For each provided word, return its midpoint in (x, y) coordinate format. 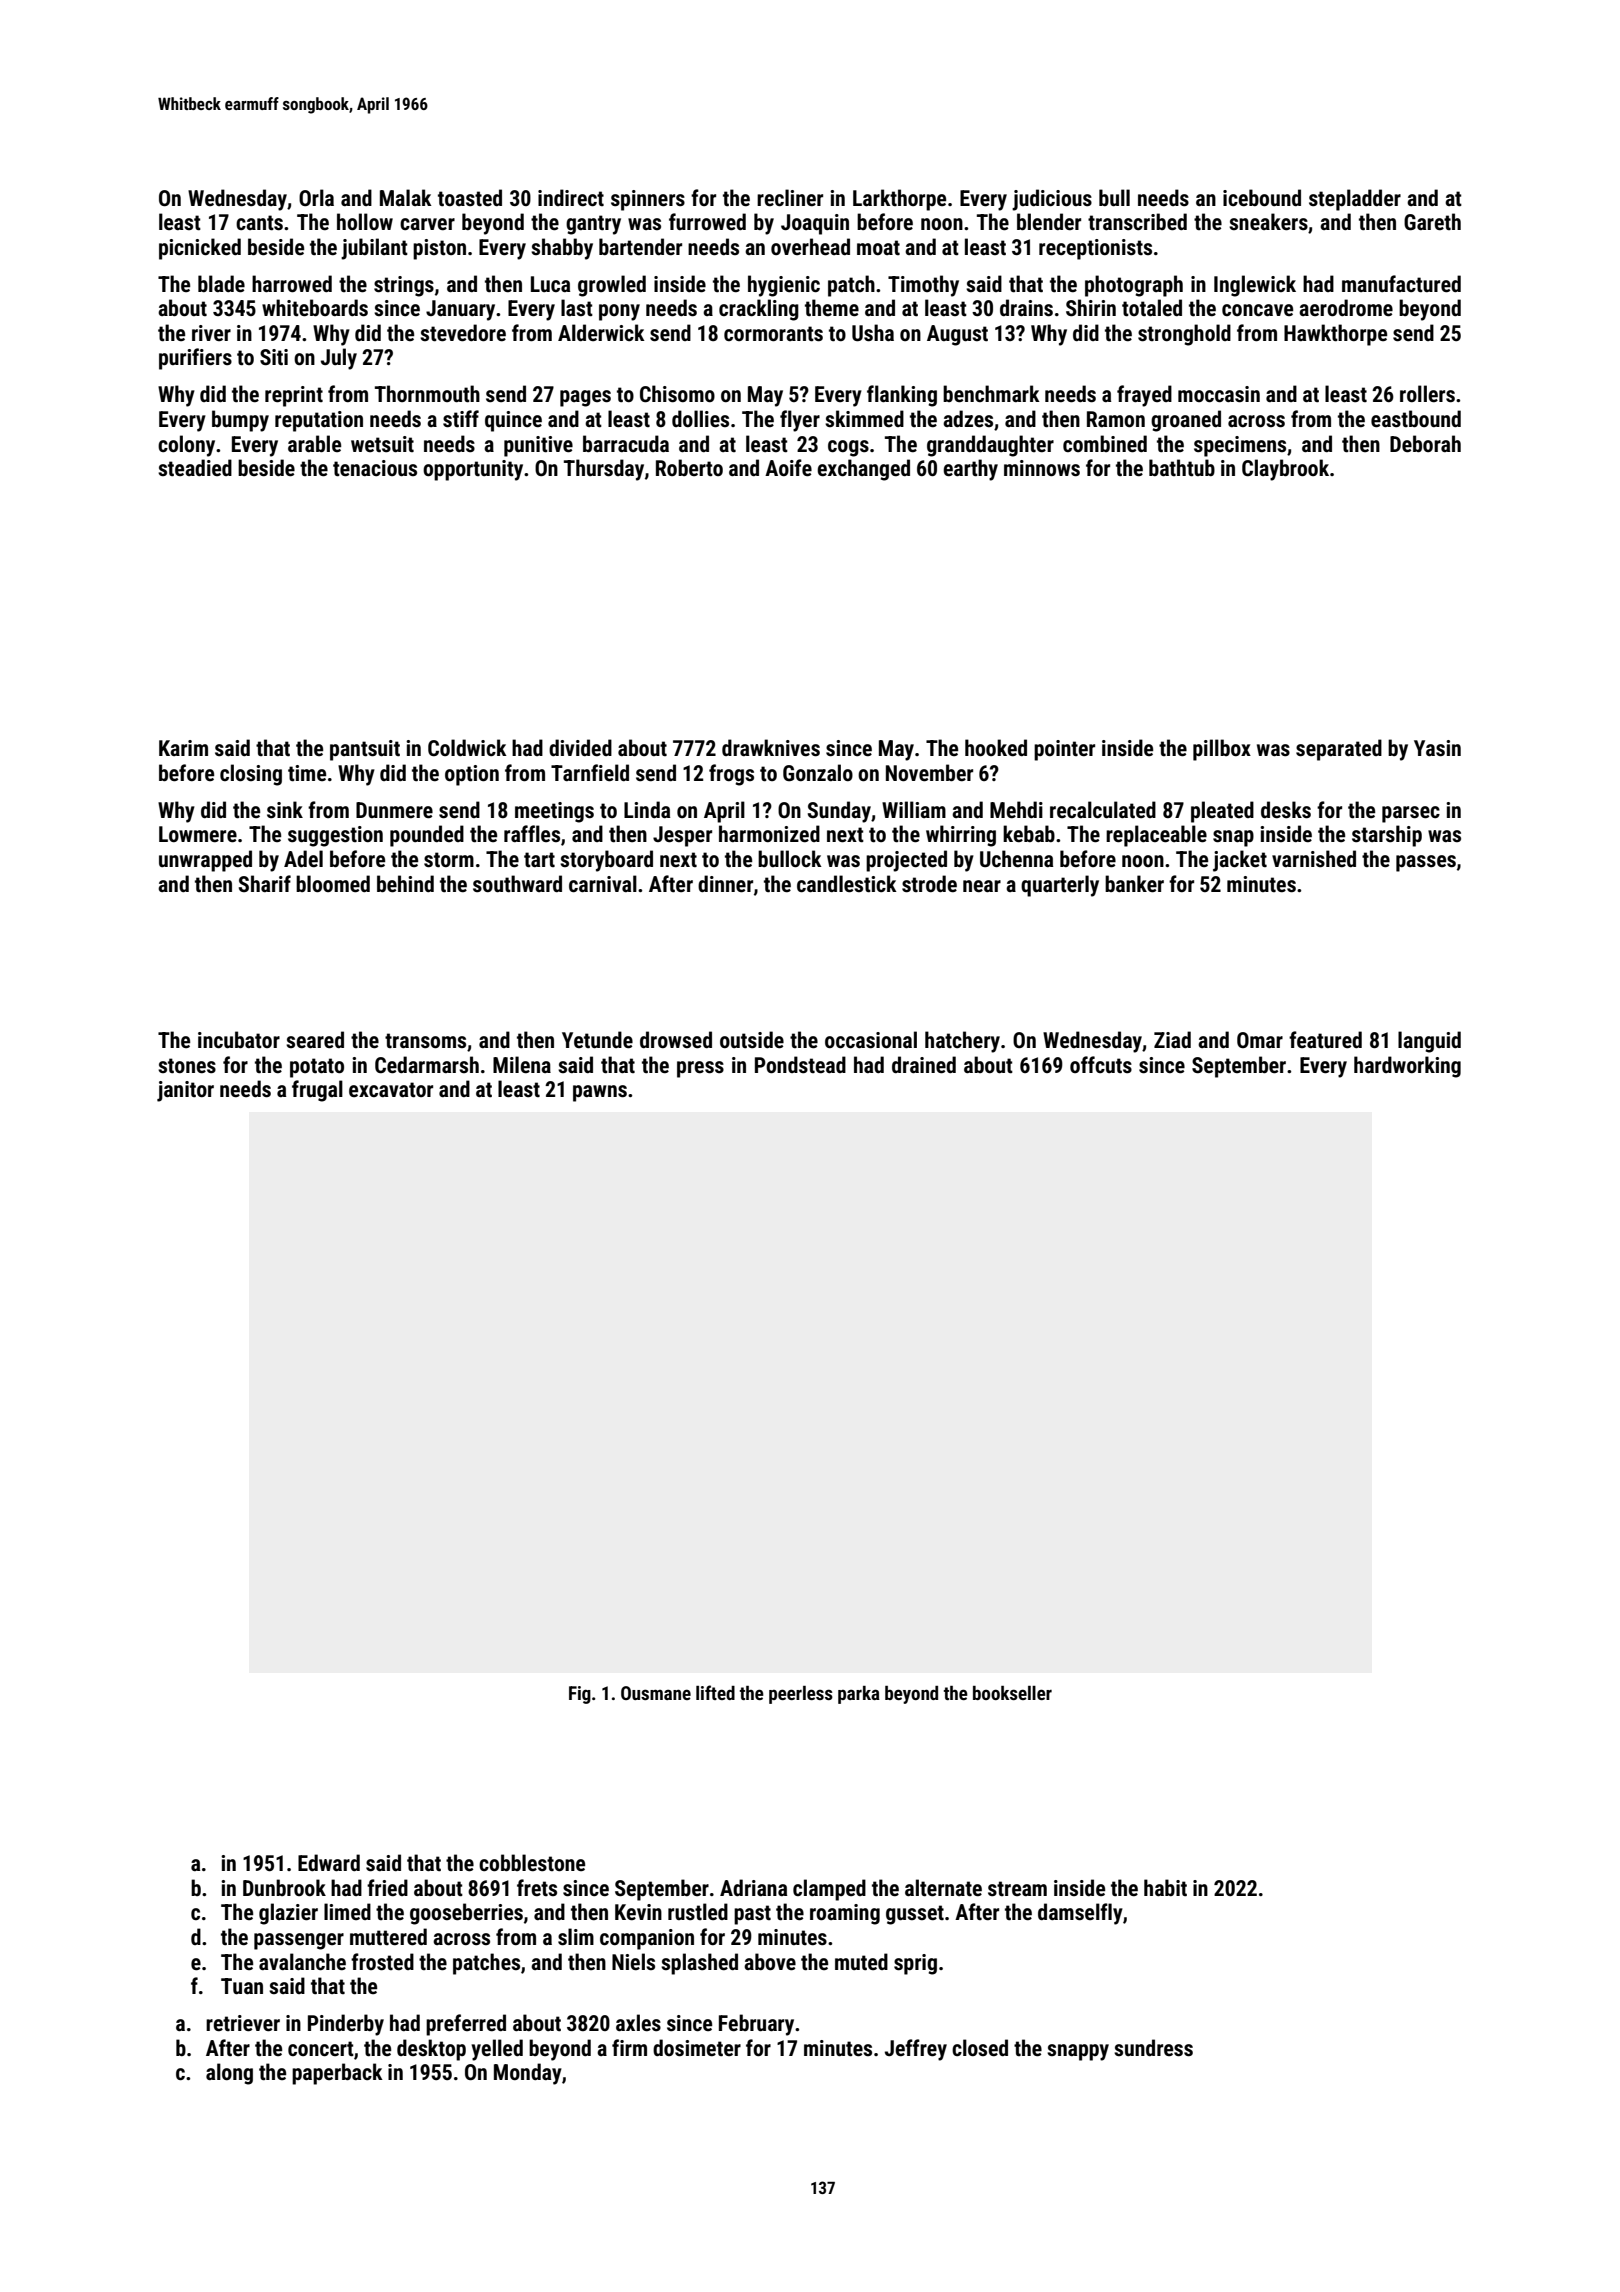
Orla (316, 197)
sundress (1153, 2048)
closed (980, 2047)
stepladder (1355, 200)
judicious (1052, 200)
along (229, 2074)
